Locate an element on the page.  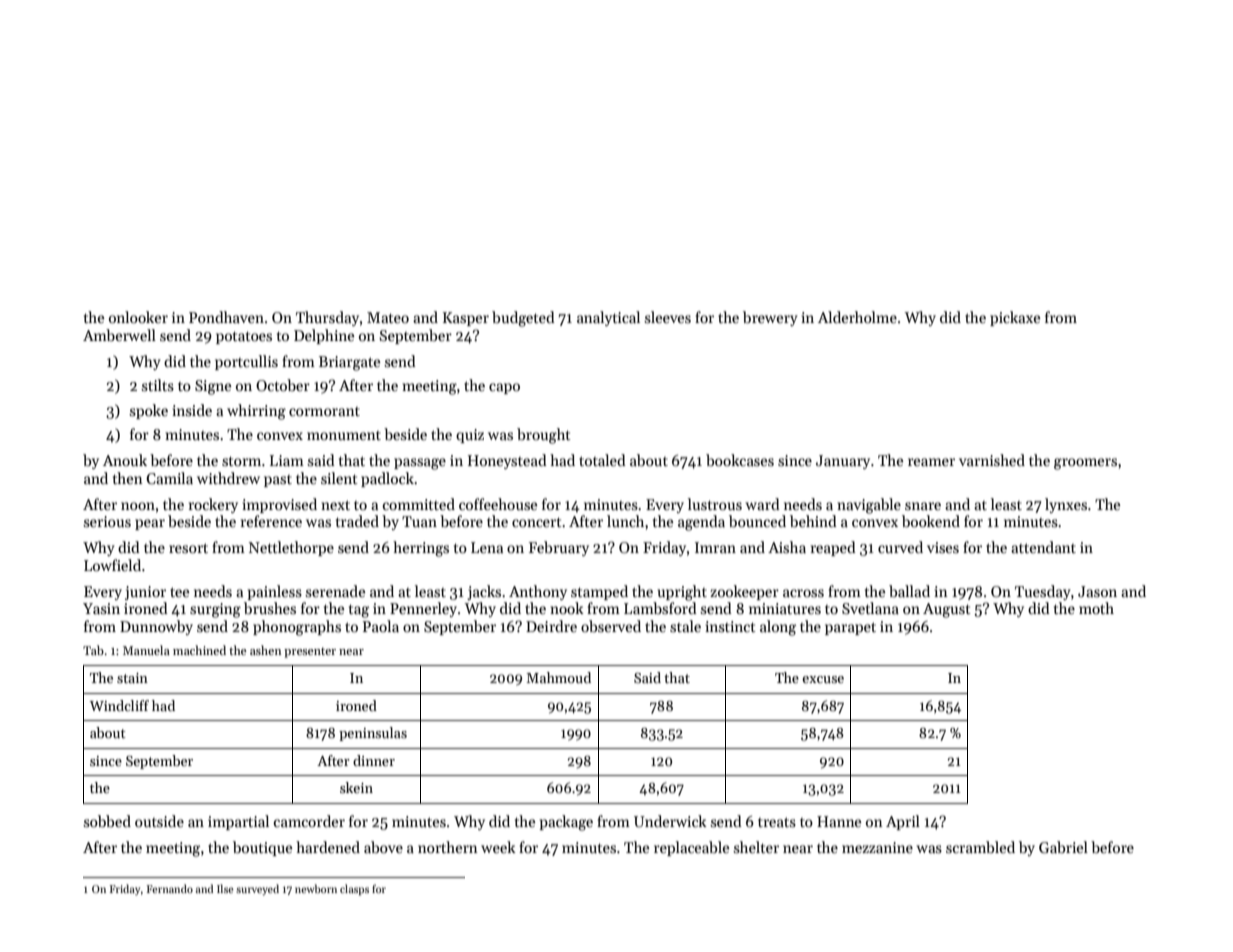
surveyed is located at coordinates (257, 889).
